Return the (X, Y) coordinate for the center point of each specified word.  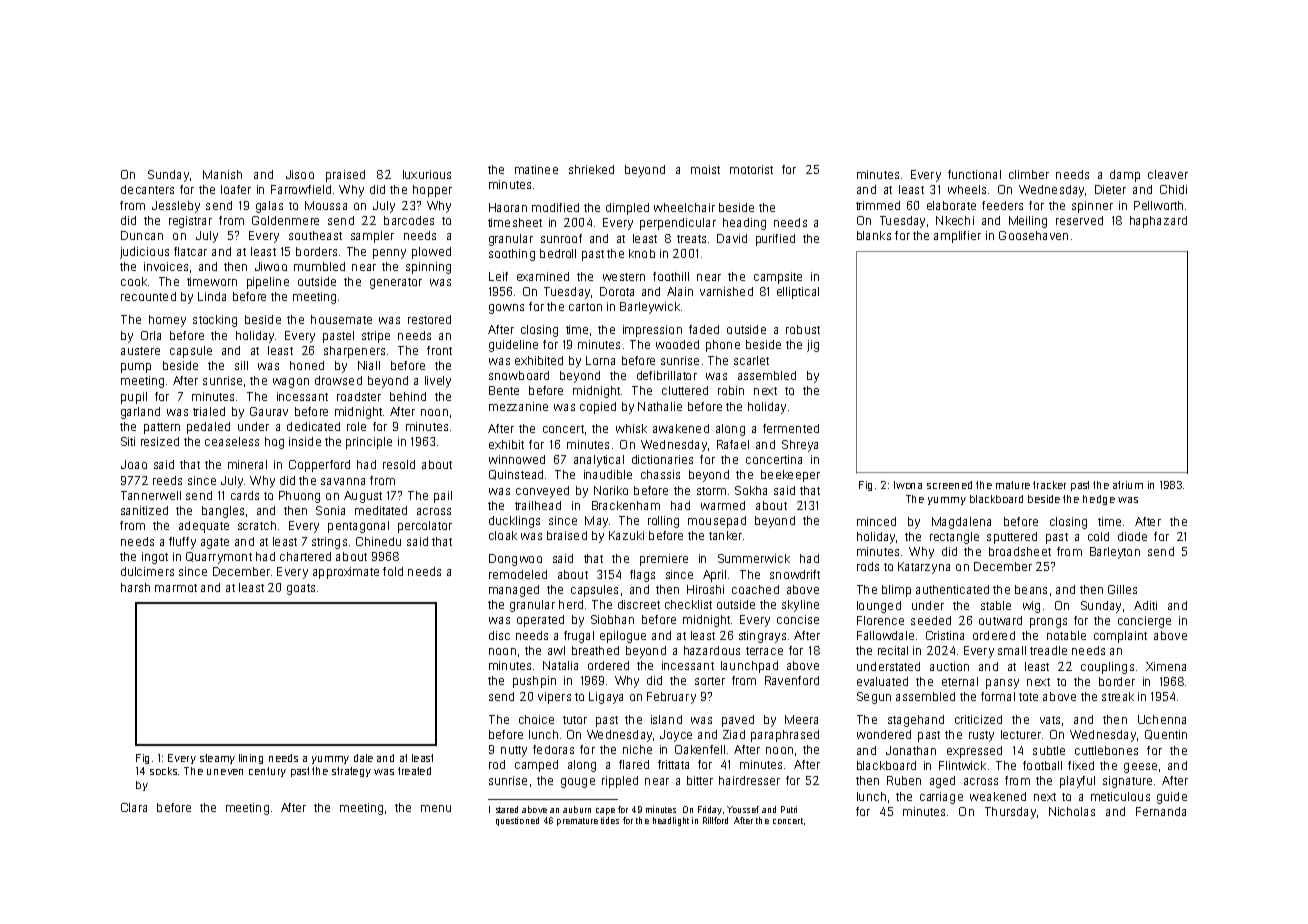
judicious (144, 253)
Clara (134, 807)
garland (140, 413)
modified (555, 207)
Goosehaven (1033, 235)
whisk (631, 428)
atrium (1128, 485)
